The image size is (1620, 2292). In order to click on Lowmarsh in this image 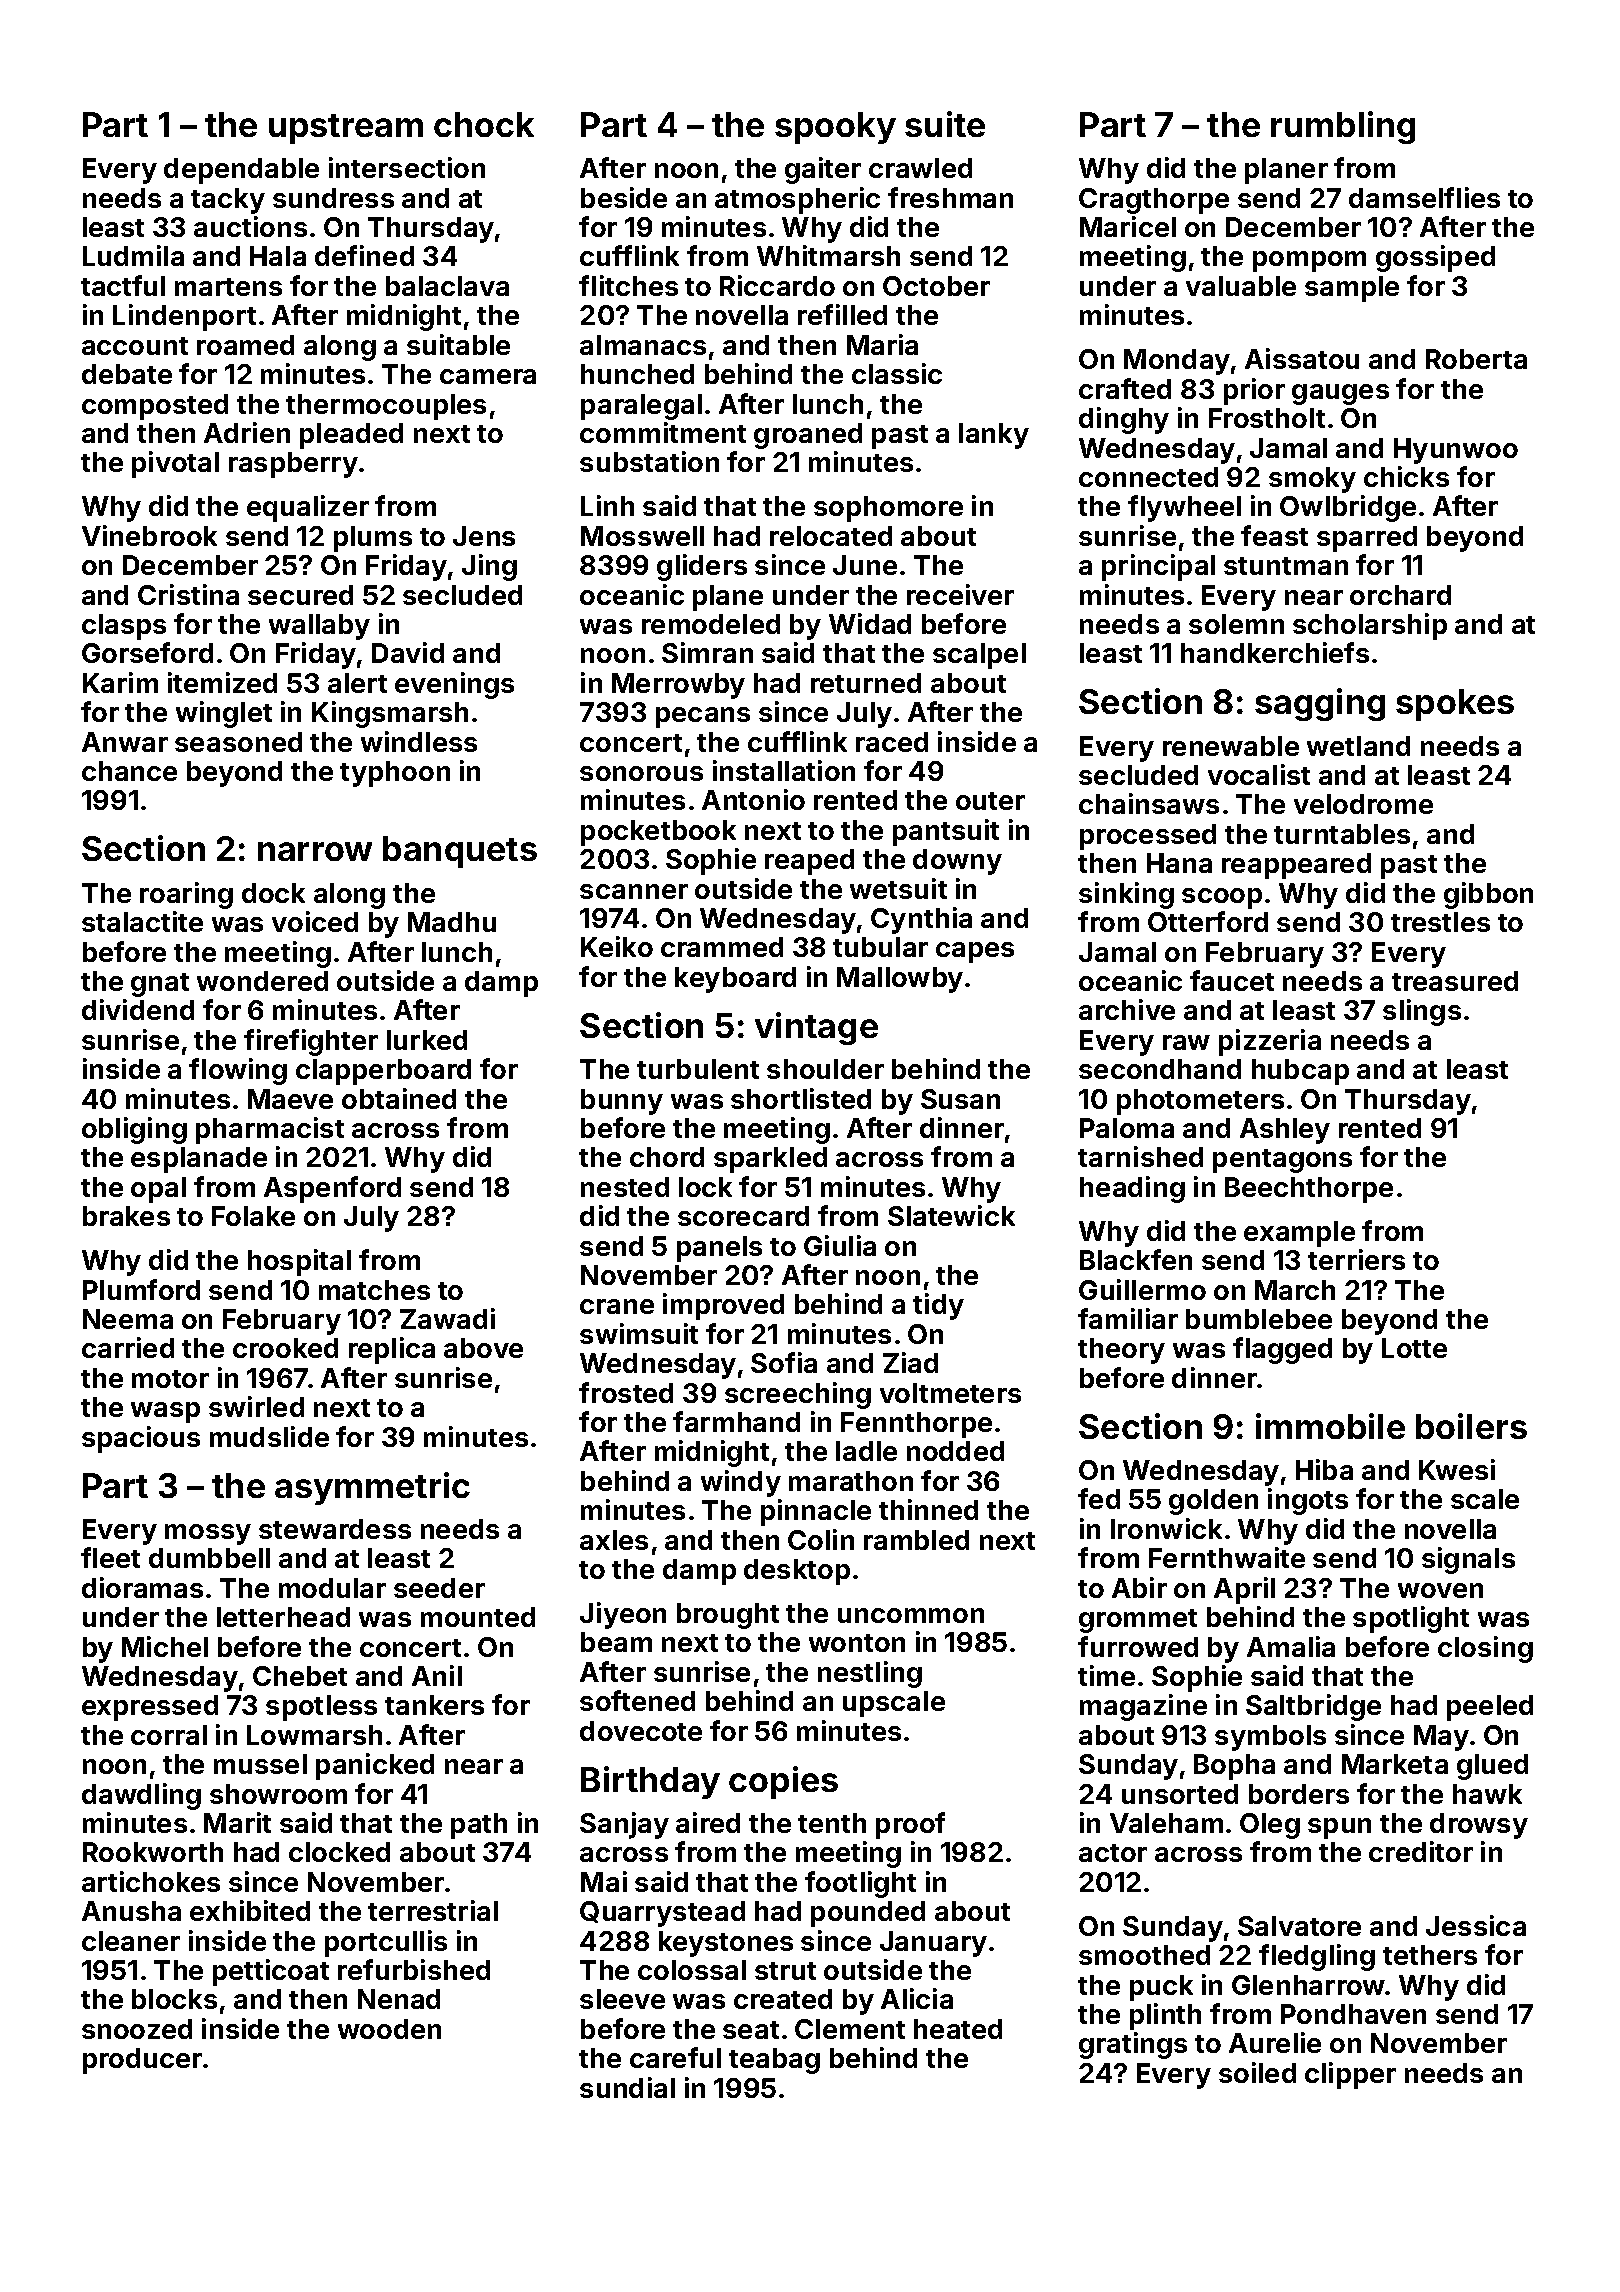, I will do `click(314, 1735)`.
